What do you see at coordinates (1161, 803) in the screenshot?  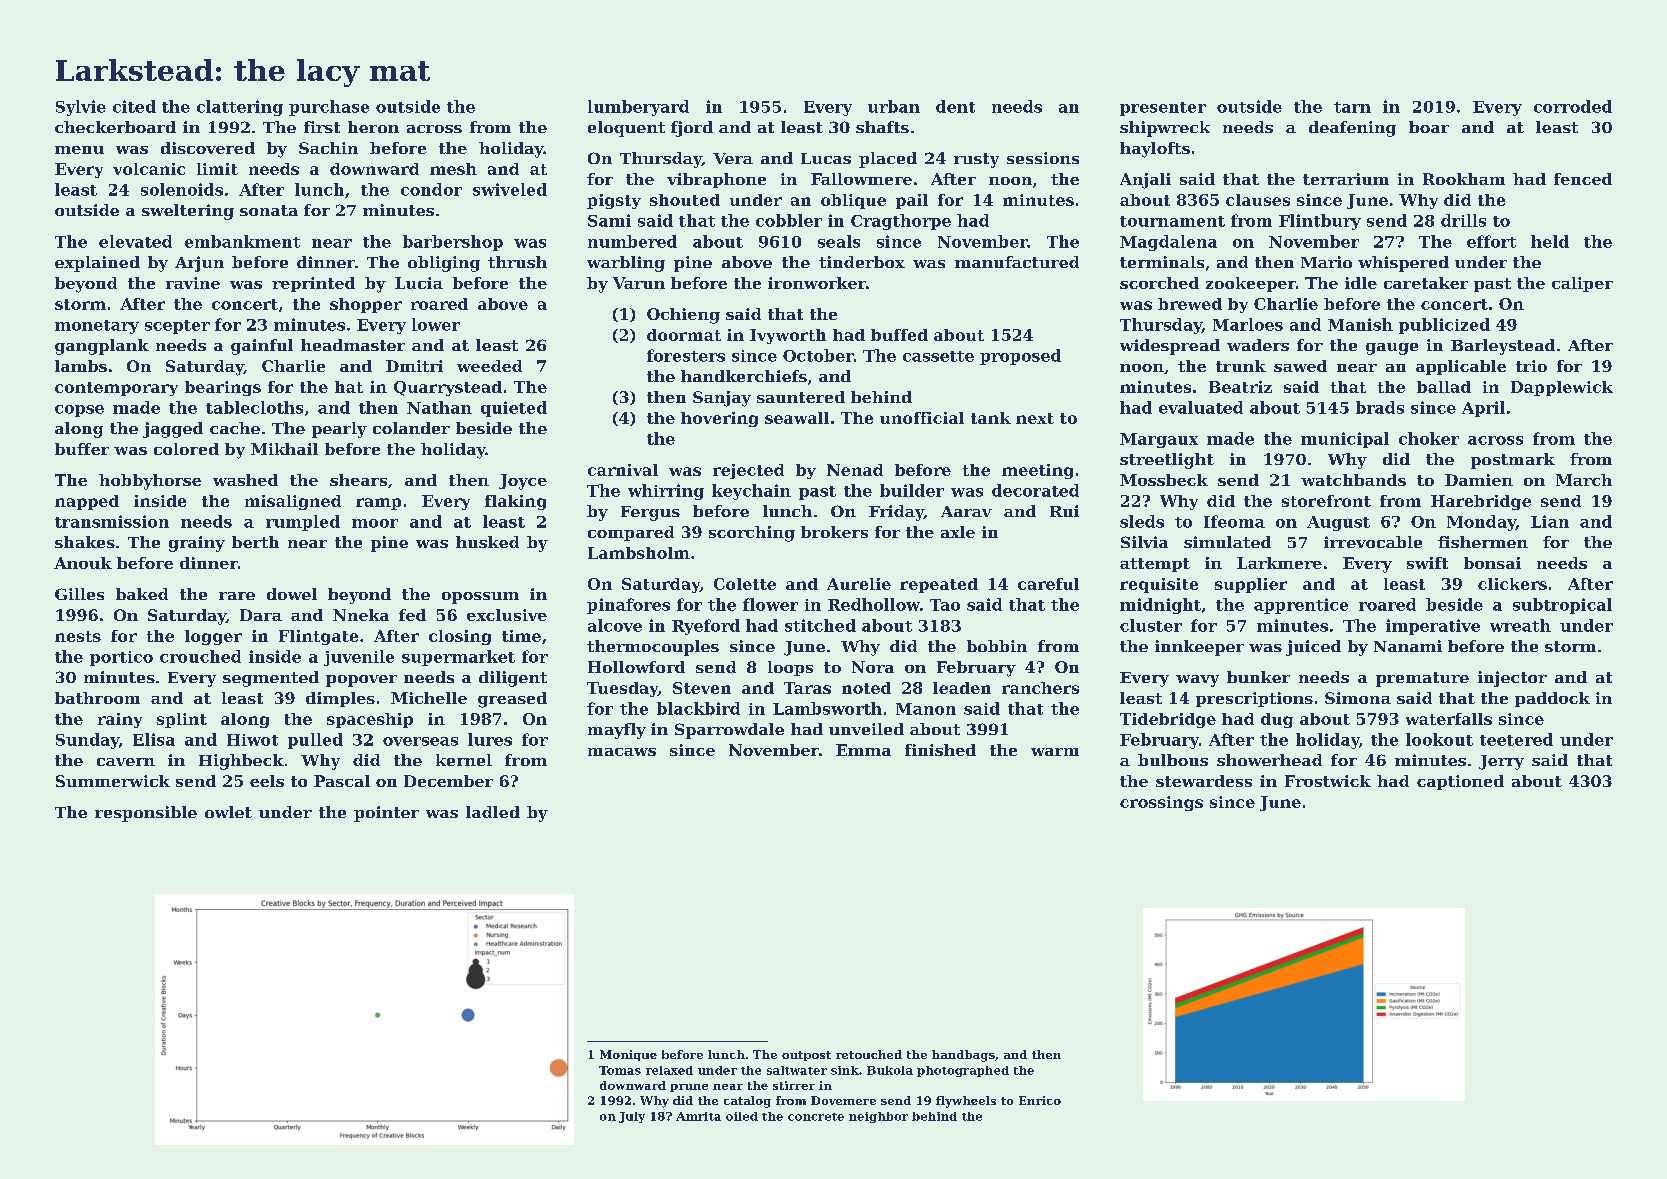 I see `crossings` at bounding box center [1161, 803].
